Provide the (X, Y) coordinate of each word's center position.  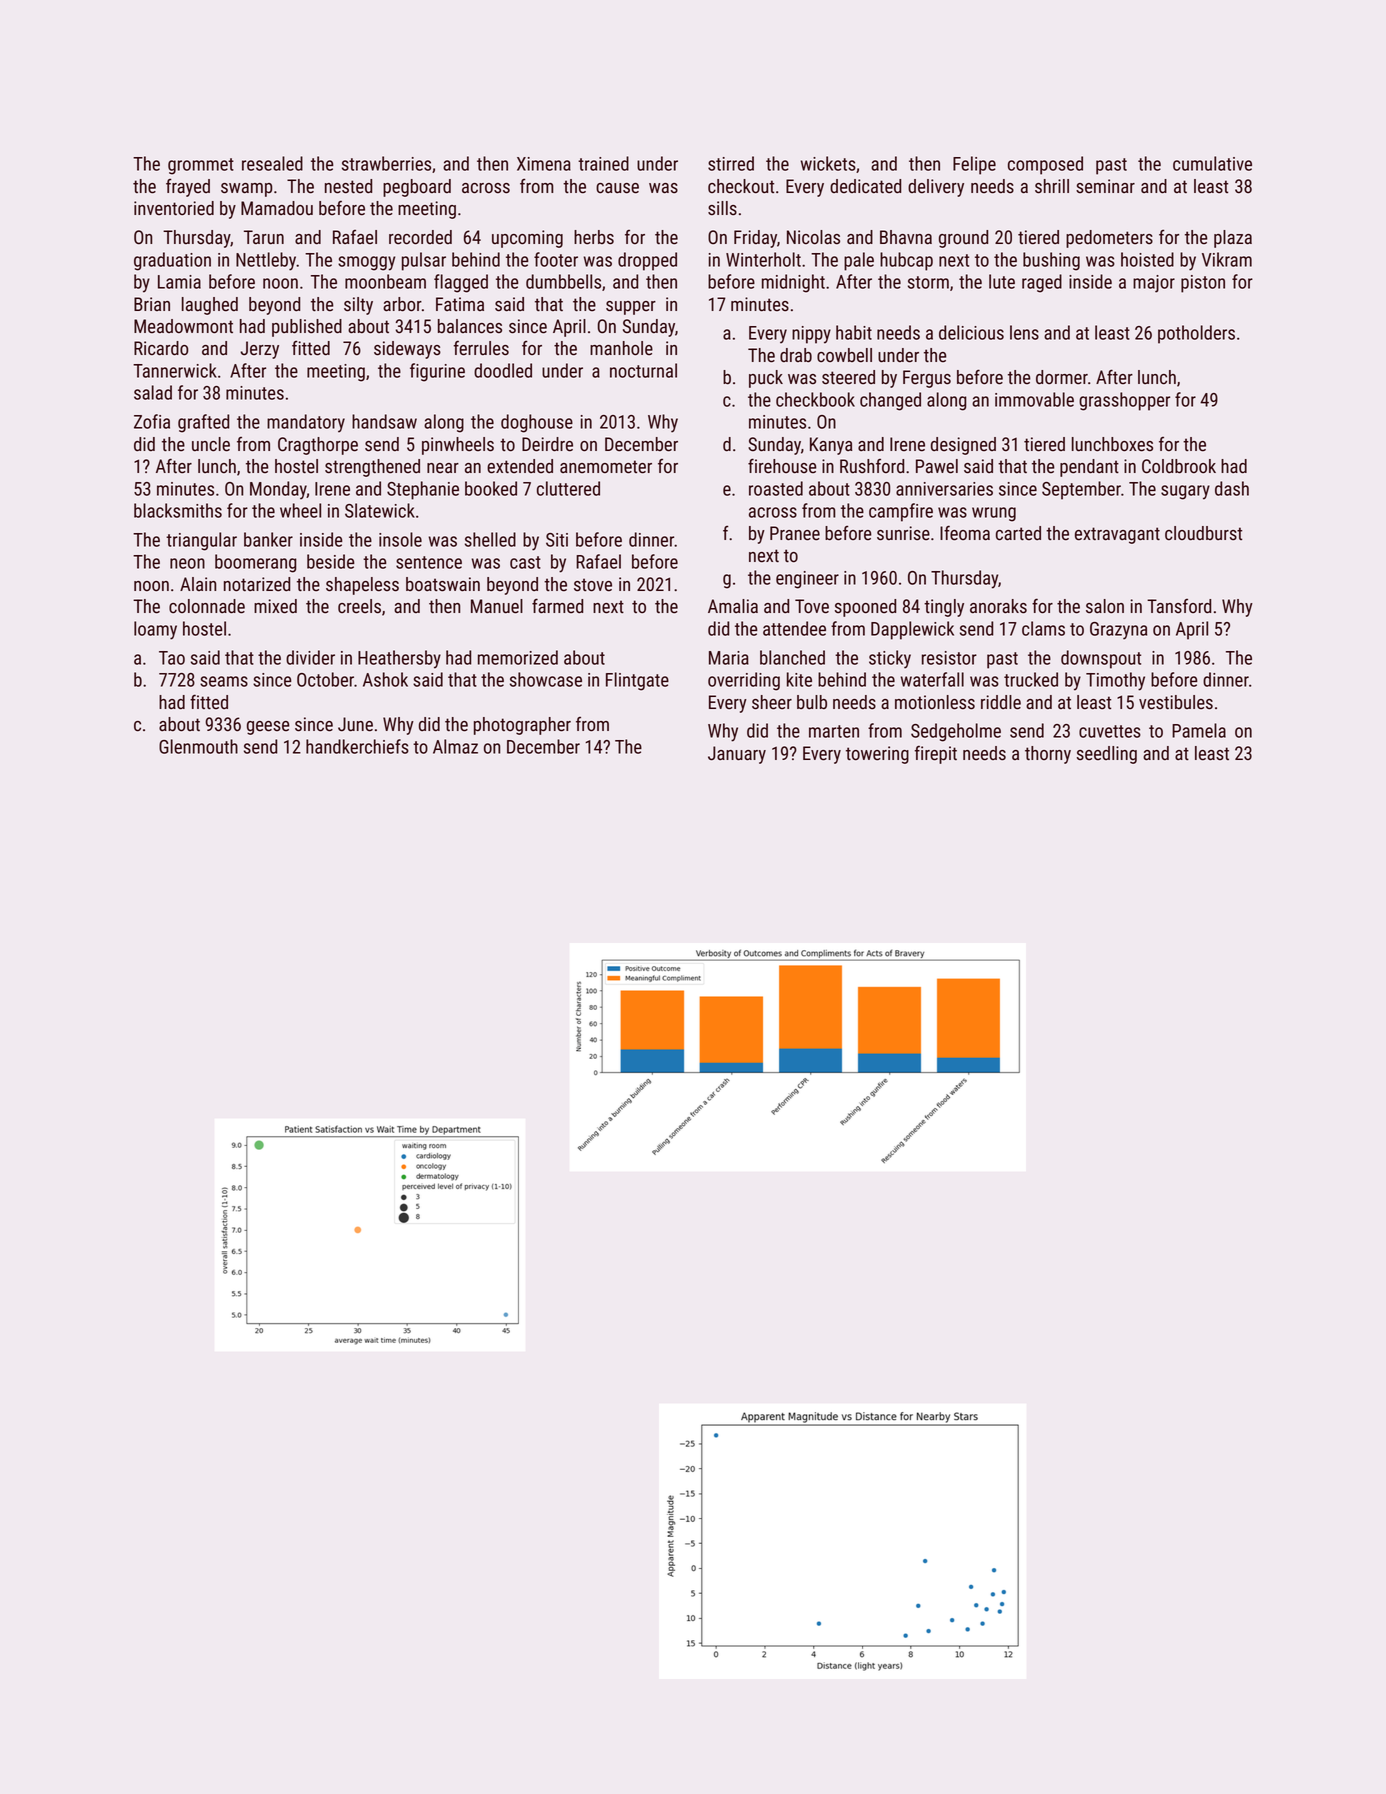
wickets (828, 163)
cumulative (1212, 163)
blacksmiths (178, 510)
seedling (1107, 755)
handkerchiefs (357, 746)
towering (877, 755)
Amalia (733, 606)
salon (1105, 606)
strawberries (386, 163)
